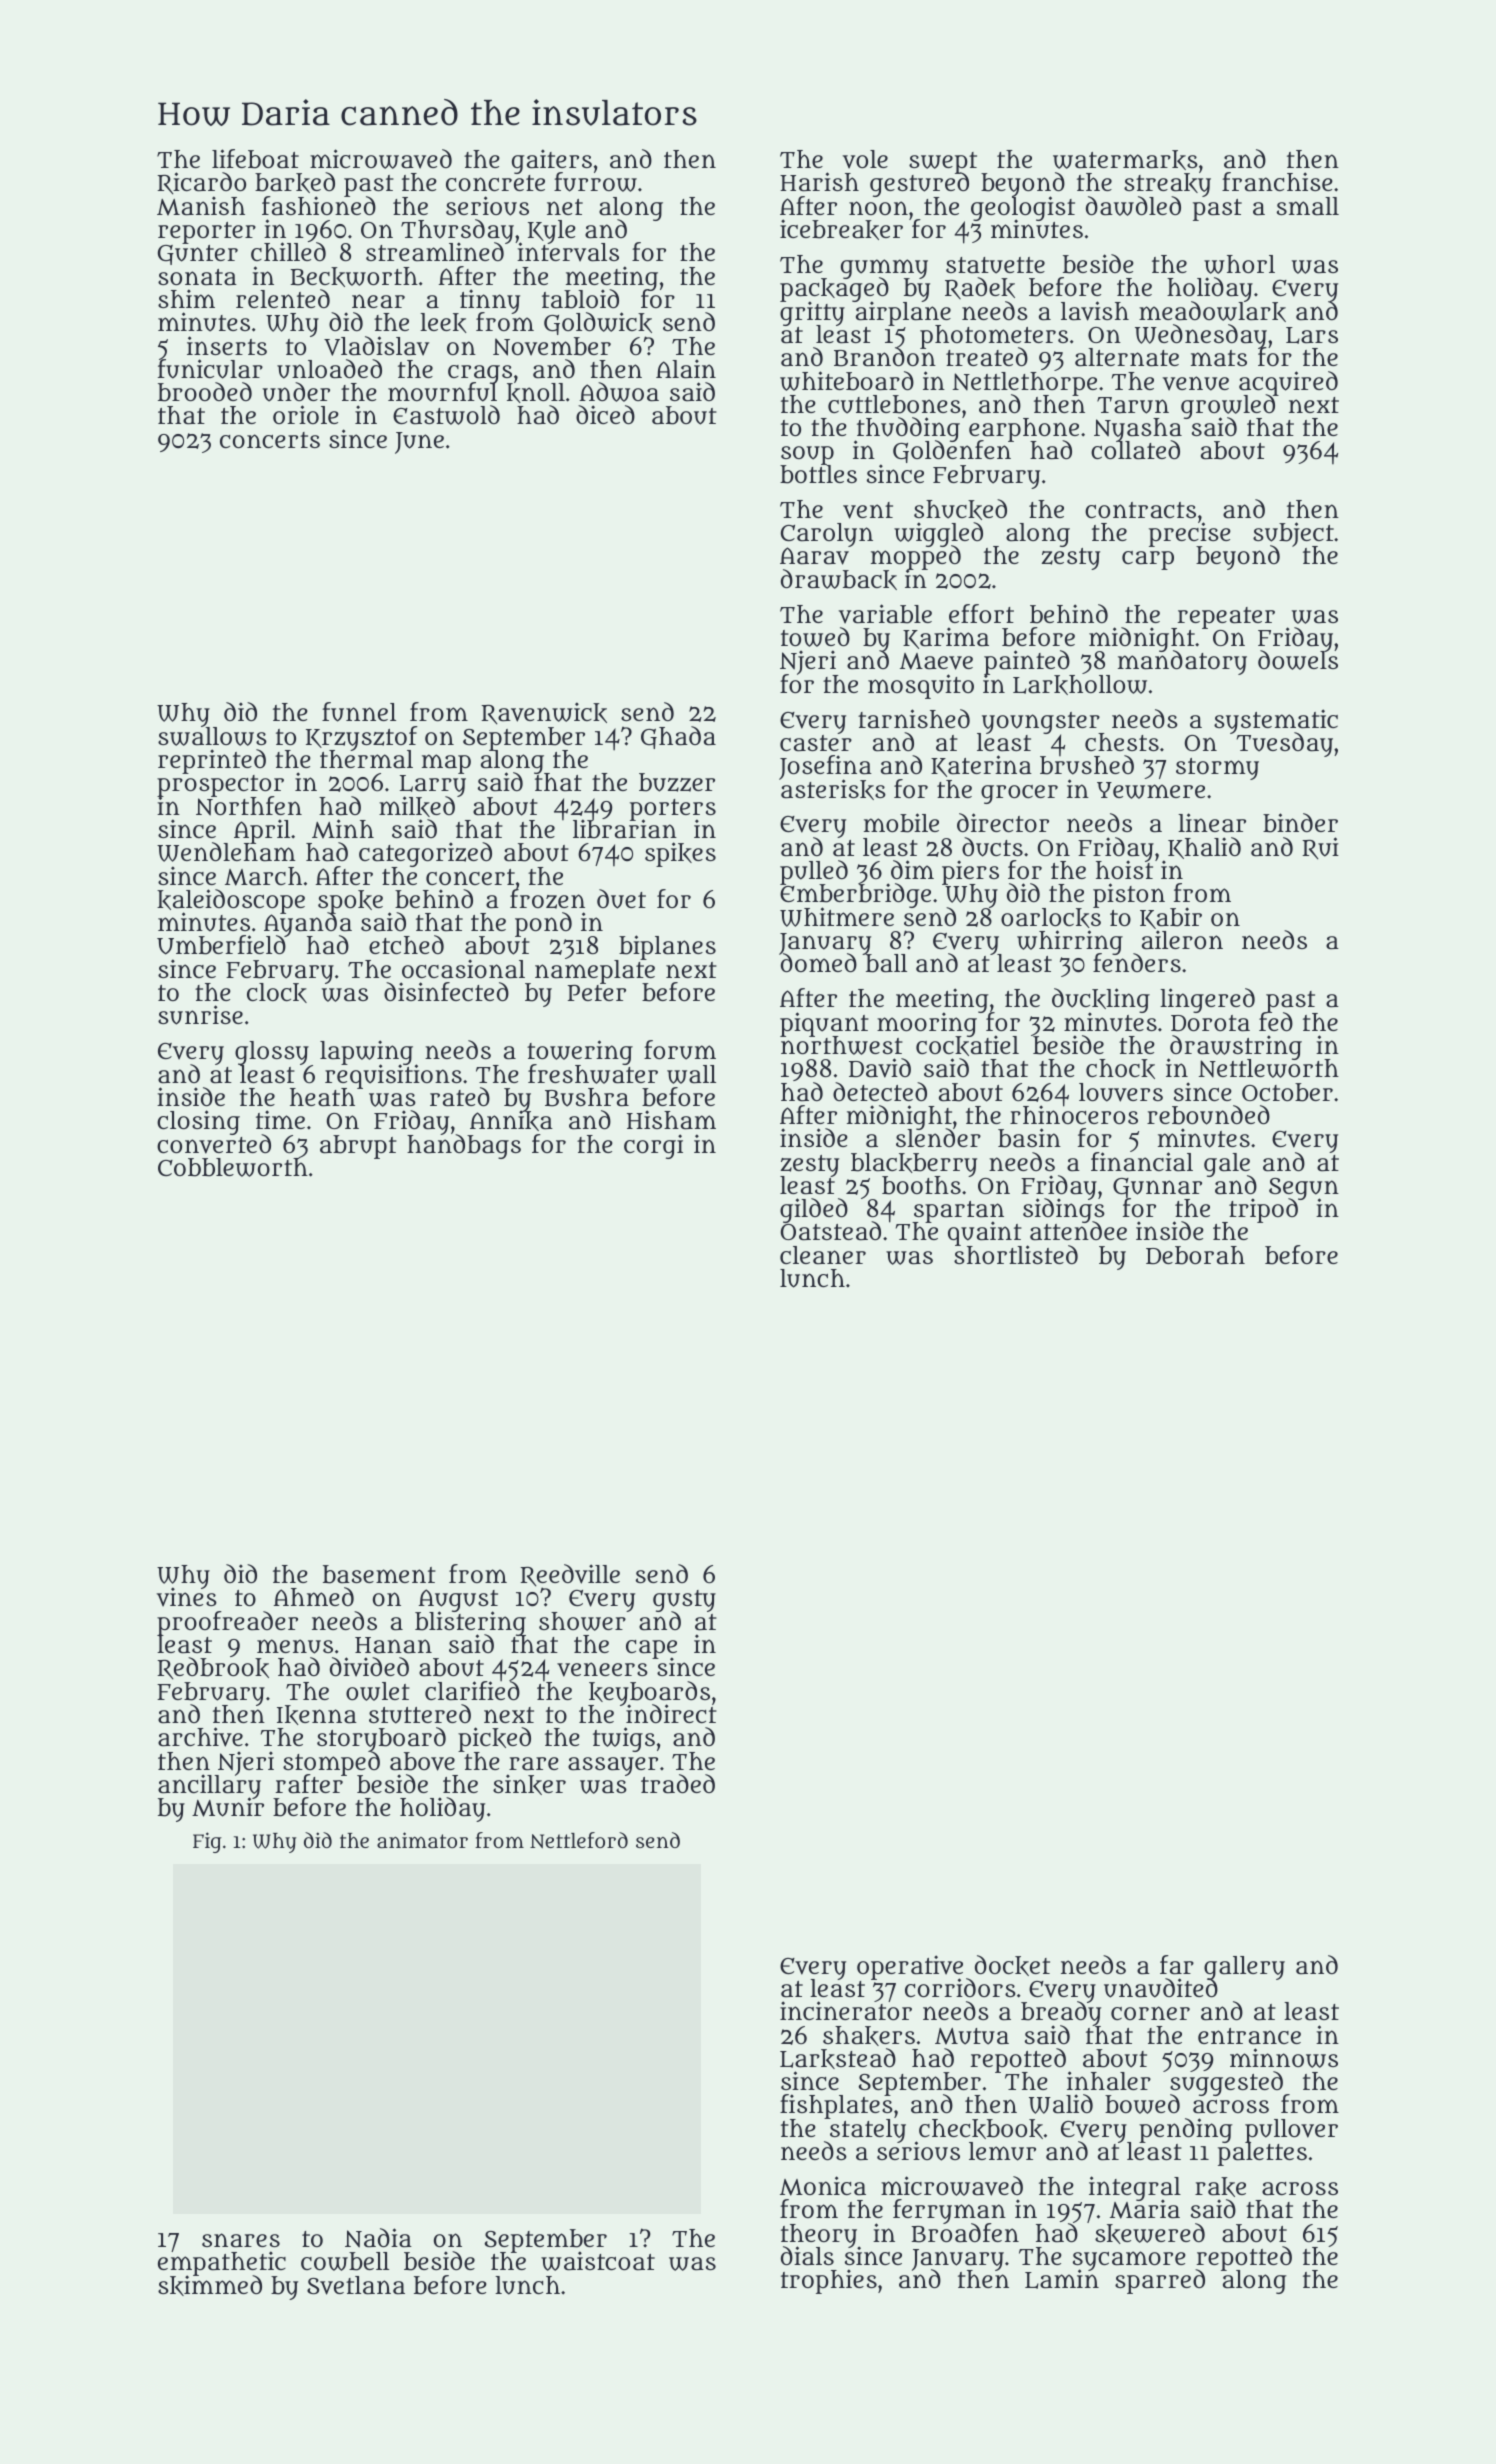 Image resolution: width=1496 pixels, height=2464 pixels. Describe the element at coordinates (1244, 1967) in the screenshot. I see `gallery` at that location.
